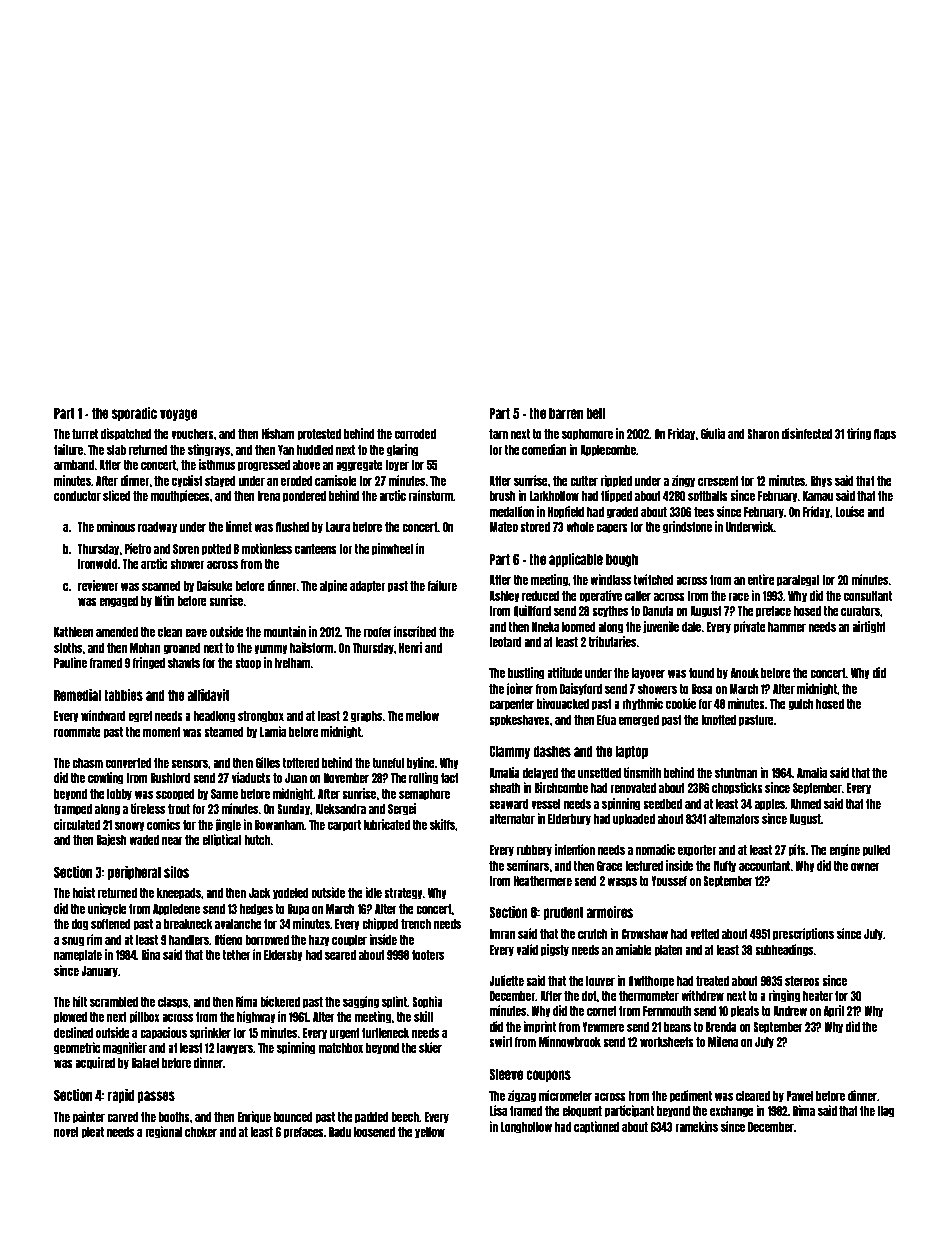  Describe the element at coordinates (319, 435) in the screenshot. I see `protested` at that location.
